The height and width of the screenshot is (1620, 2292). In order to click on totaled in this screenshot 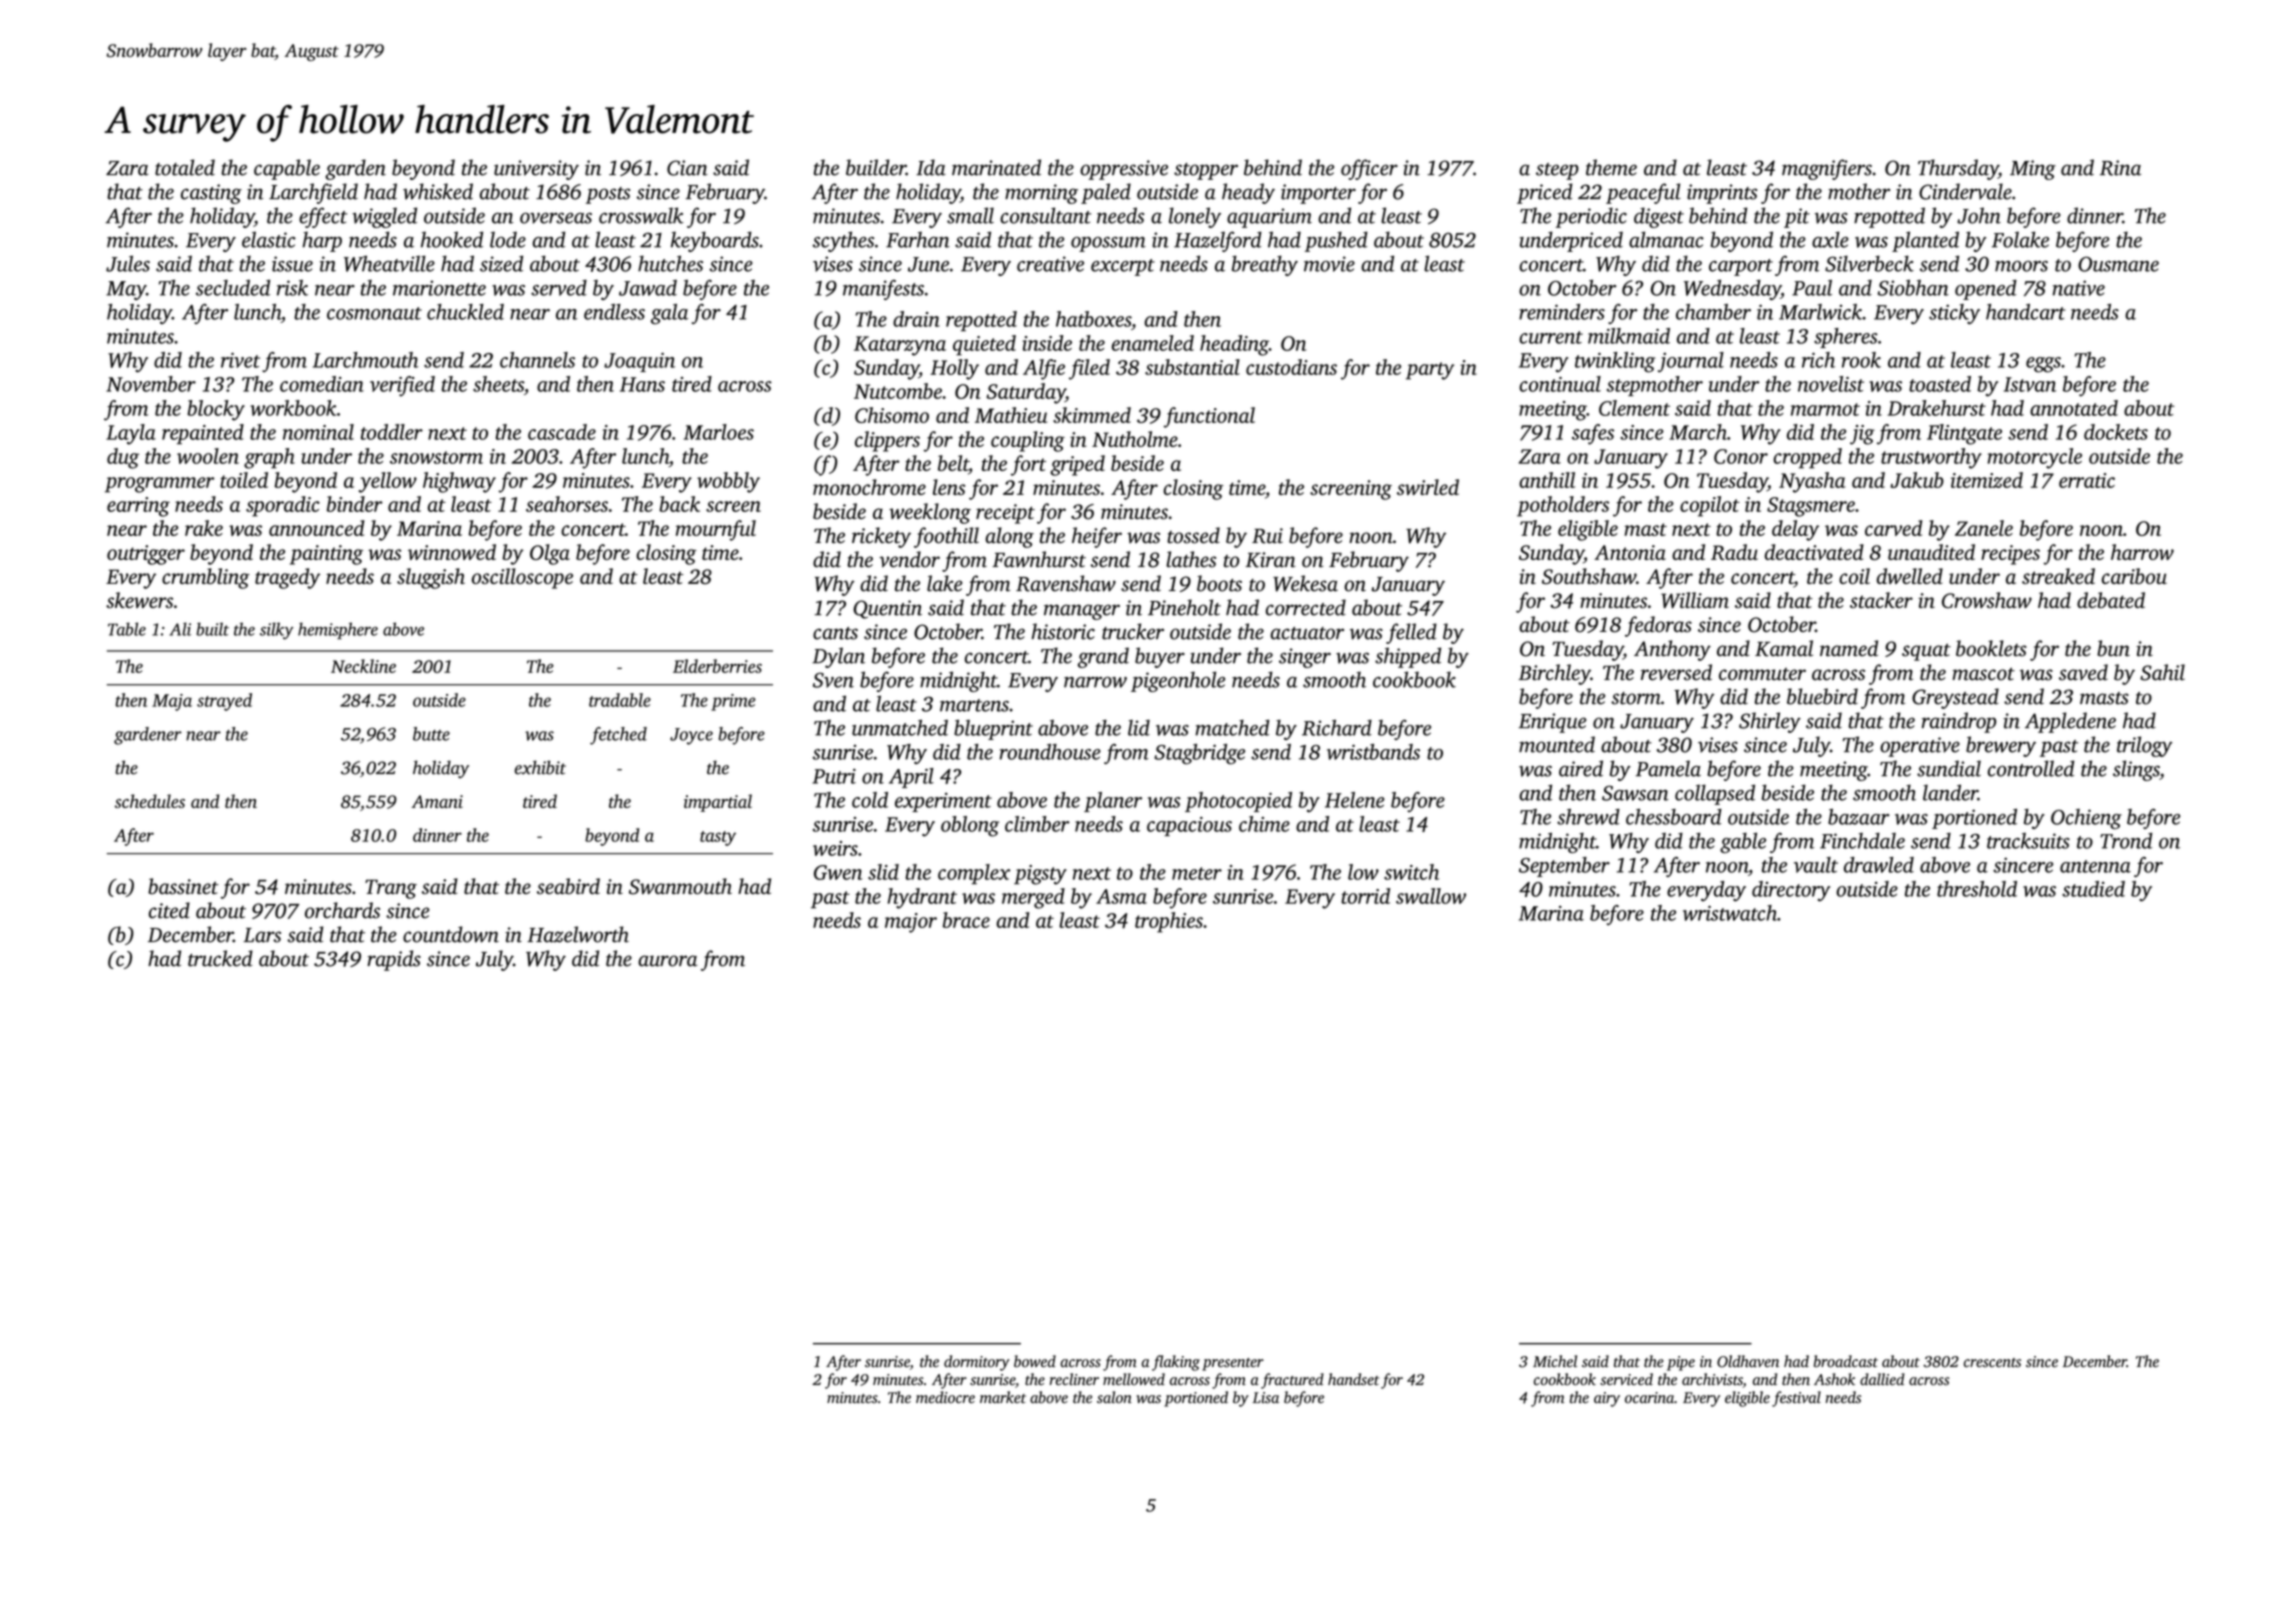, I will do `click(185, 167)`.
